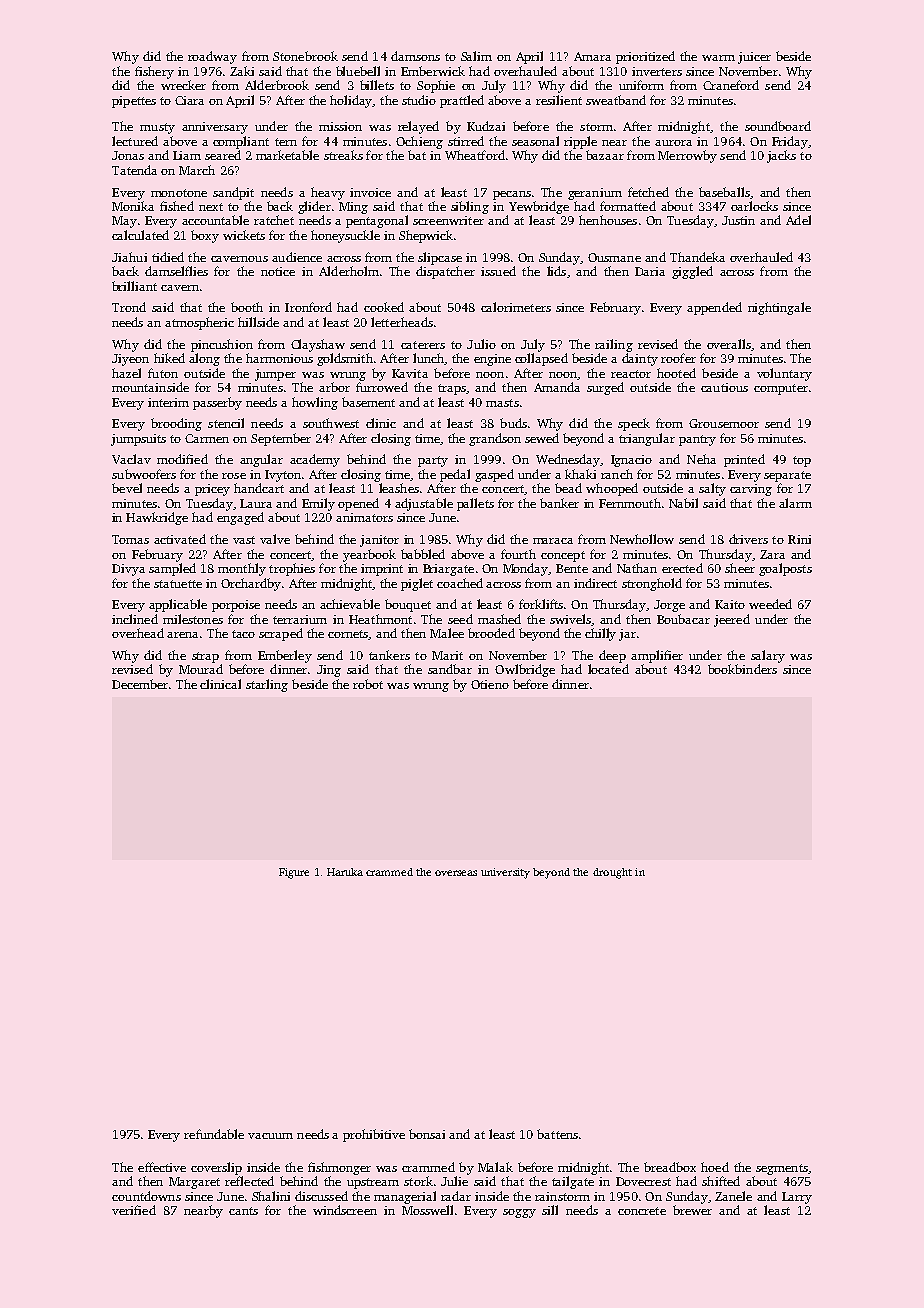  I want to click on university, so click(505, 873).
